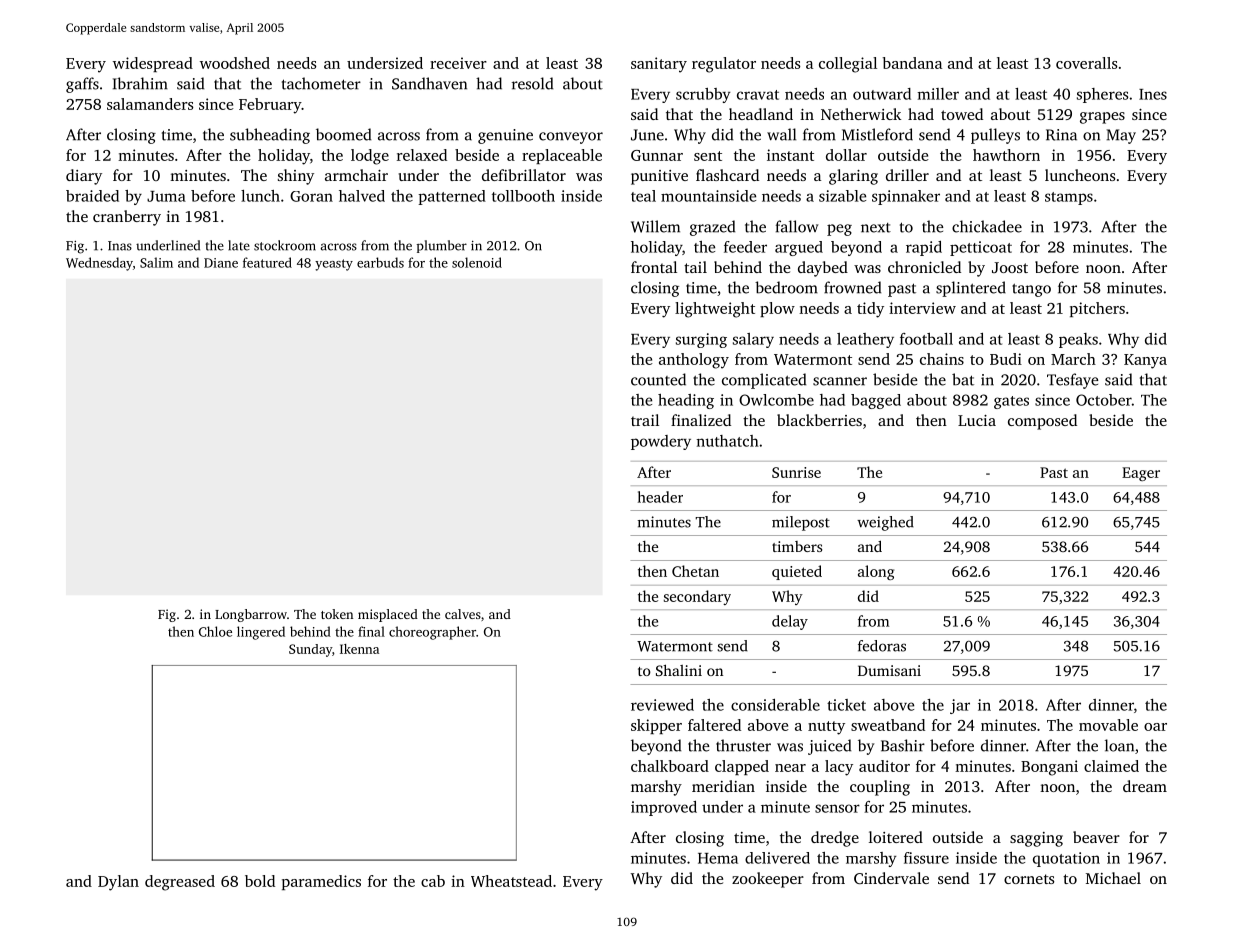  Describe the element at coordinates (753, 340) in the screenshot. I see `salary` at that location.
